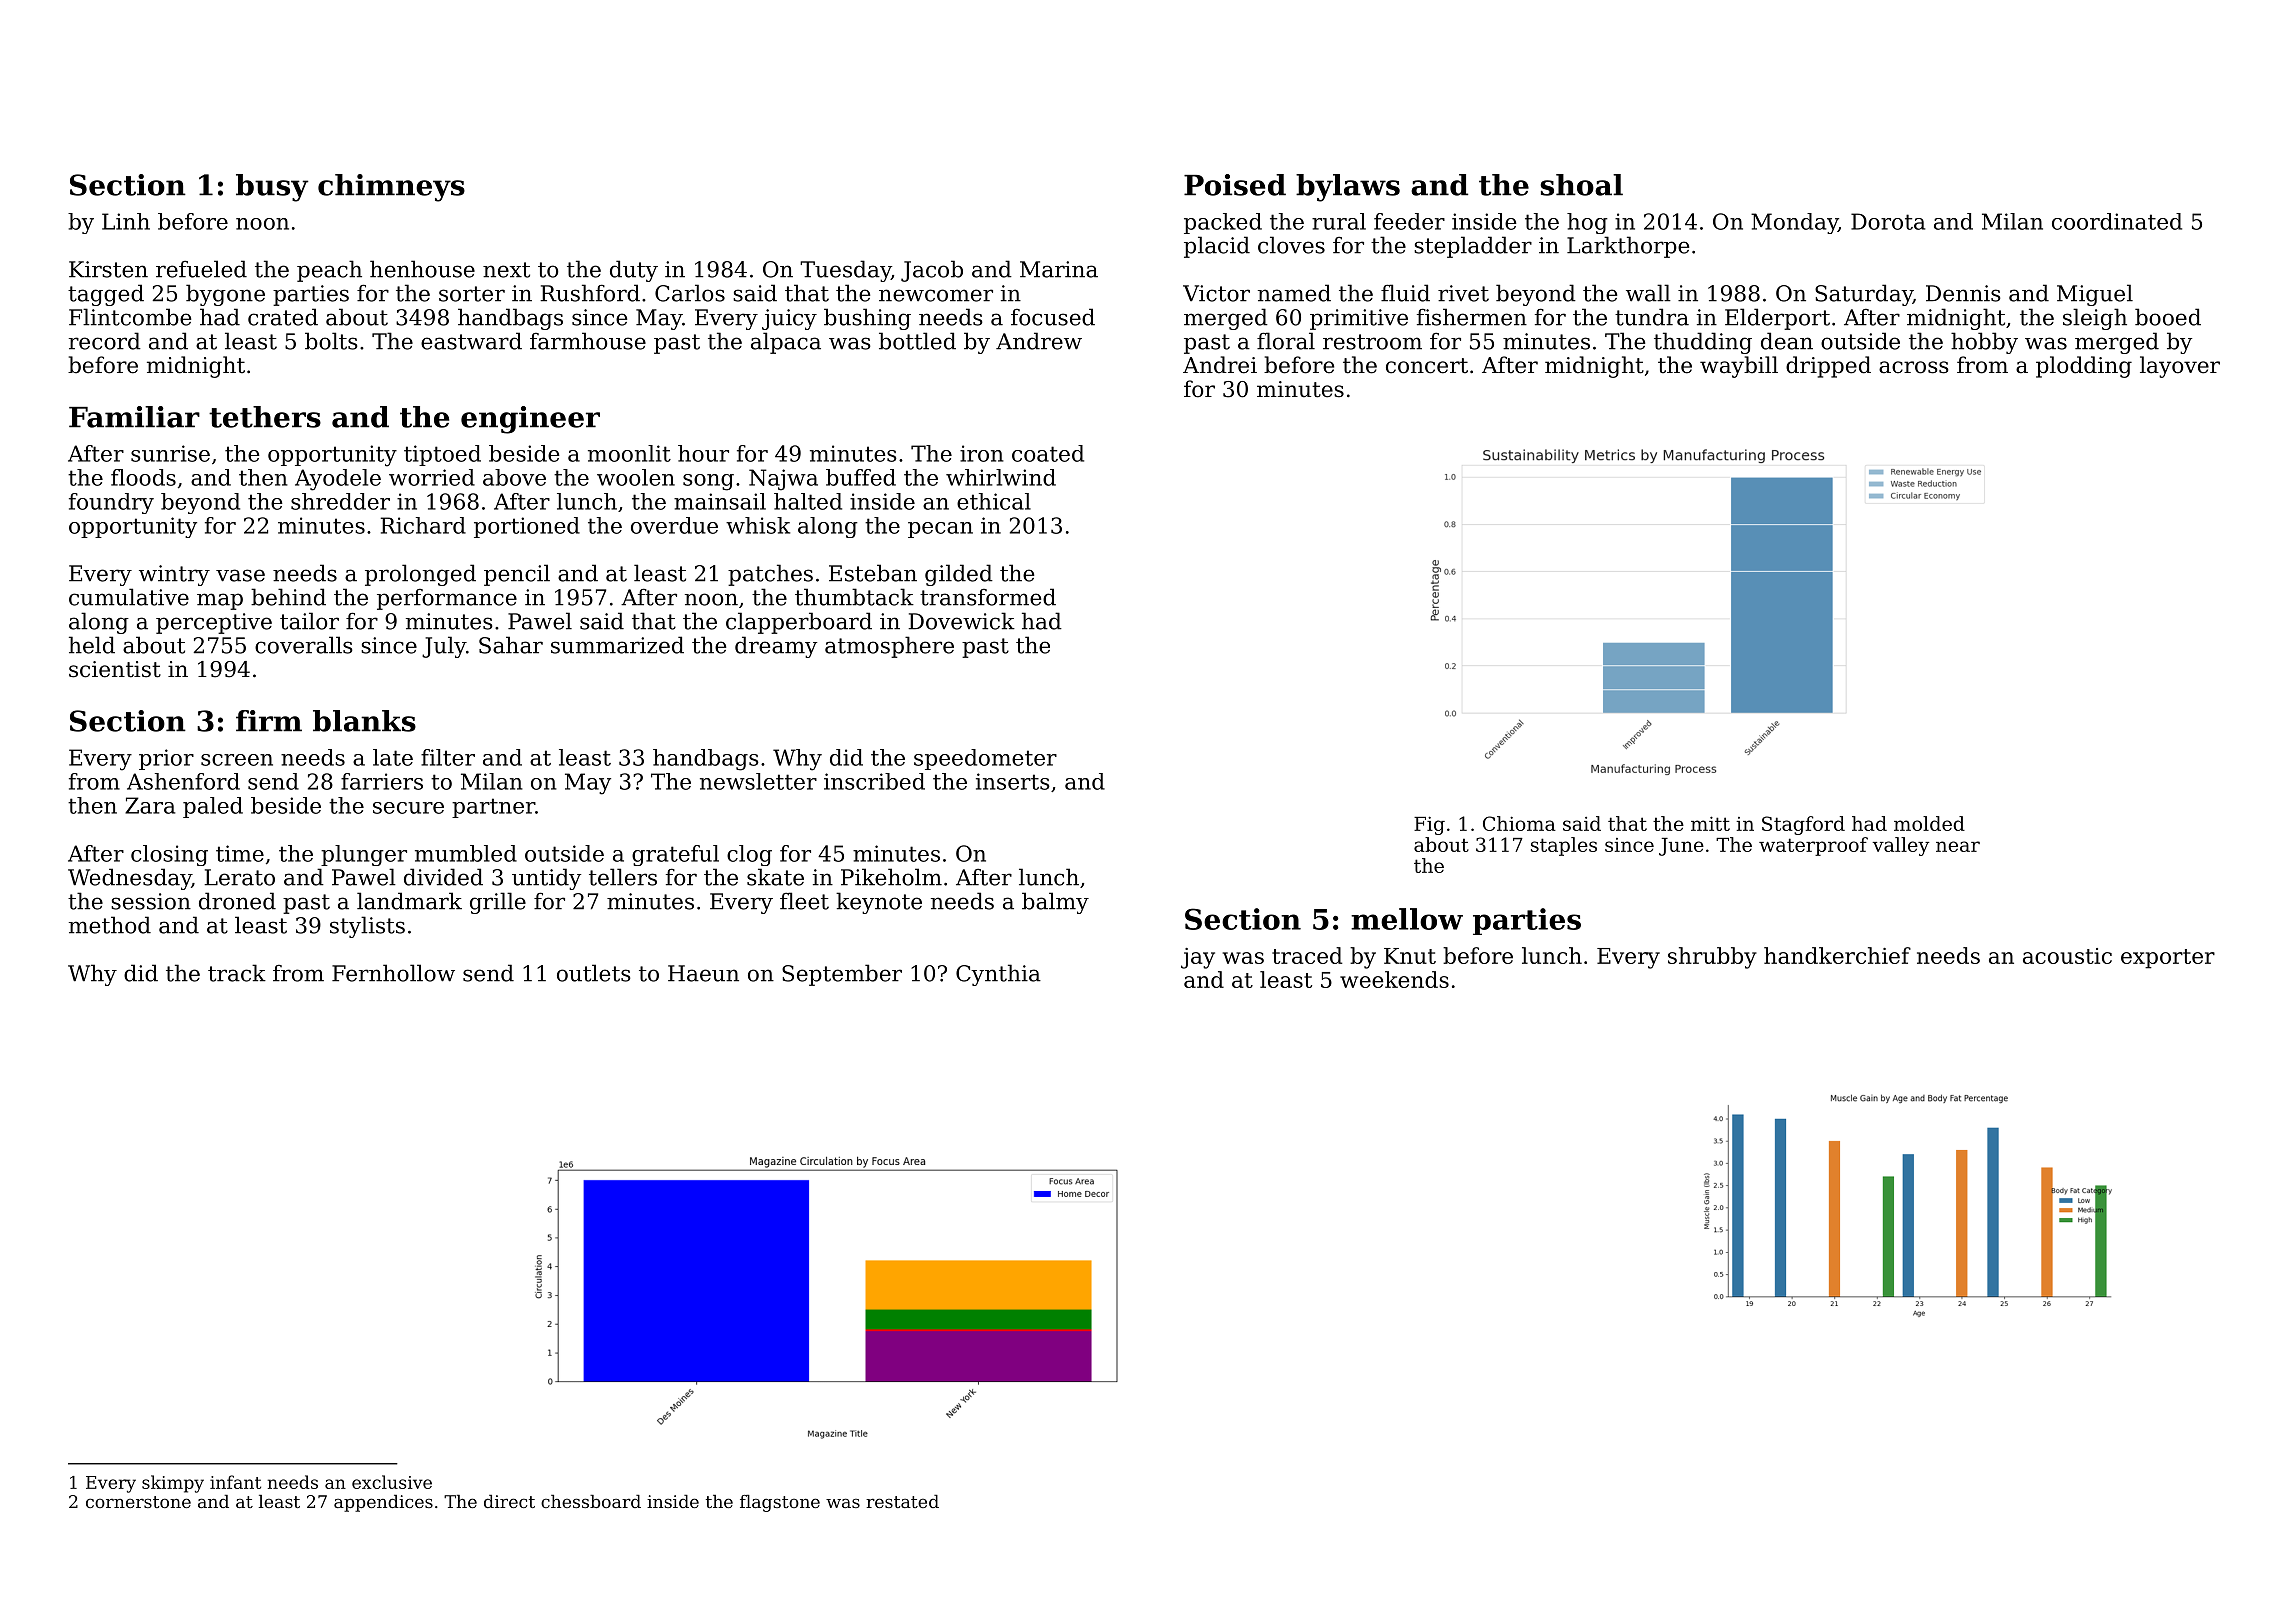  What do you see at coordinates (237, 973) in the screenshot?
I see `track` at bounding box center [237, 973].
